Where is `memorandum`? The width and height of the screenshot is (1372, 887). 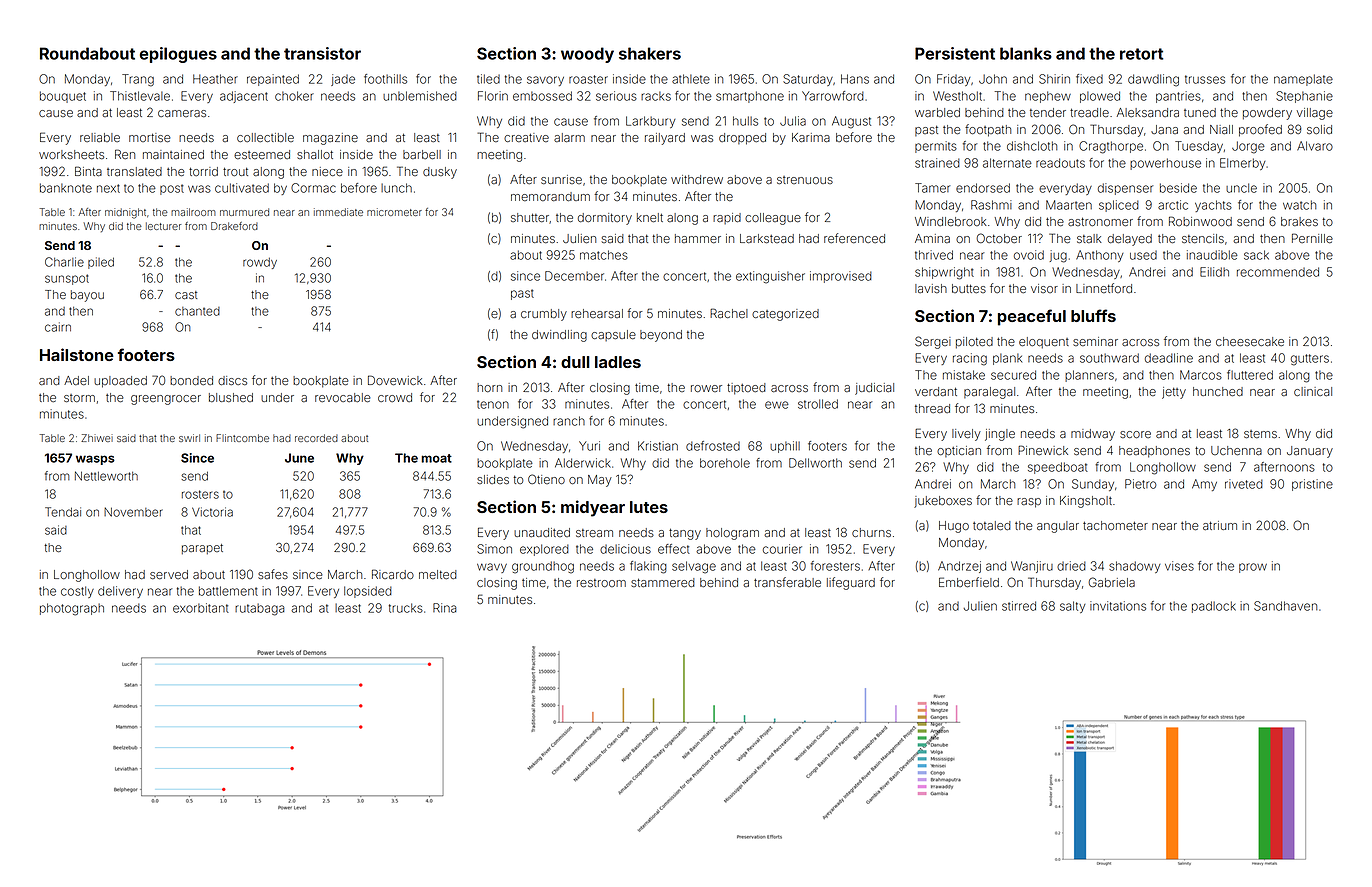
memorandum is located at coordinates (550, 196).
